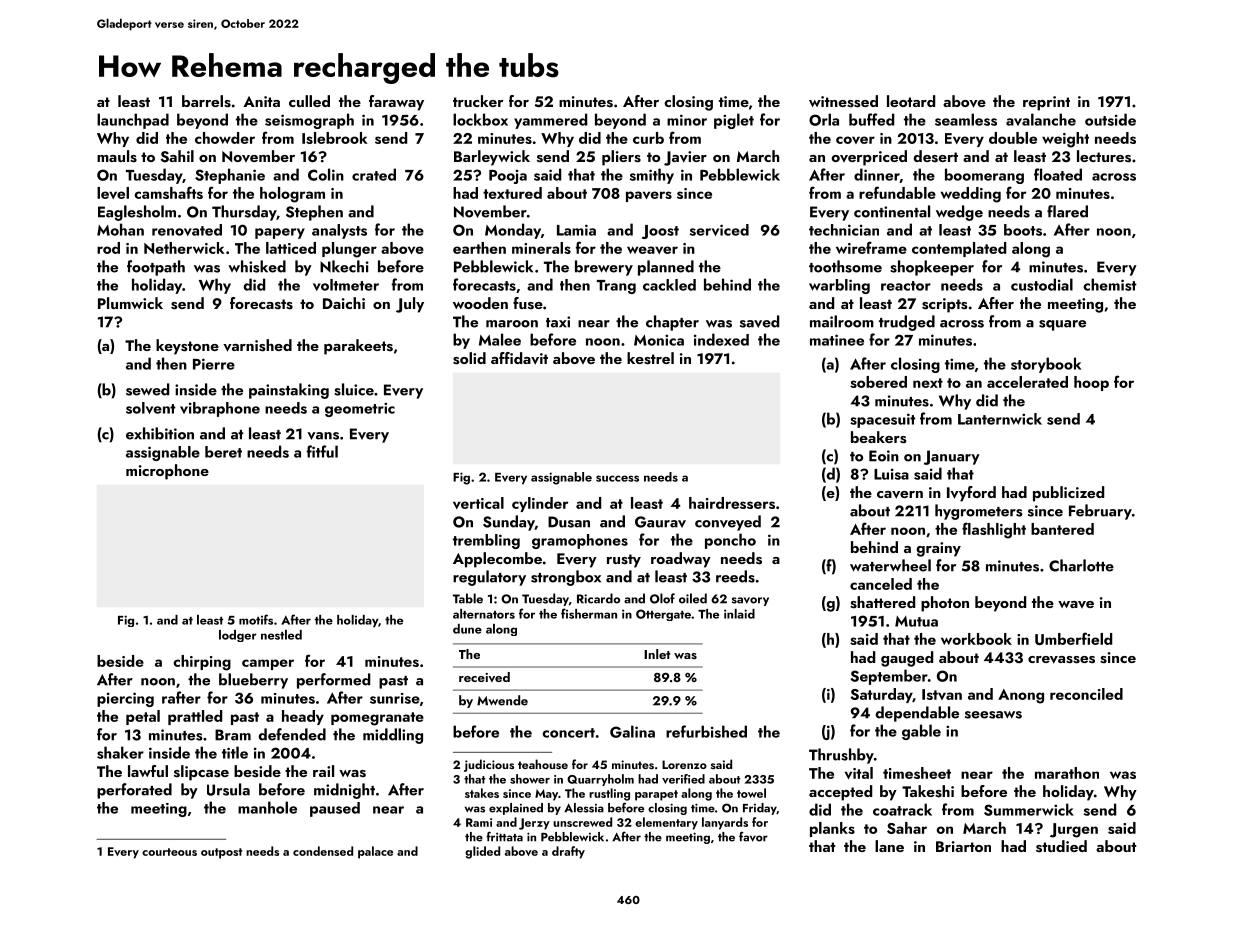  What do you see at coordinates (843, 101) in the screenshot?
I see `witnessed` at bounding box center [843, 101].
